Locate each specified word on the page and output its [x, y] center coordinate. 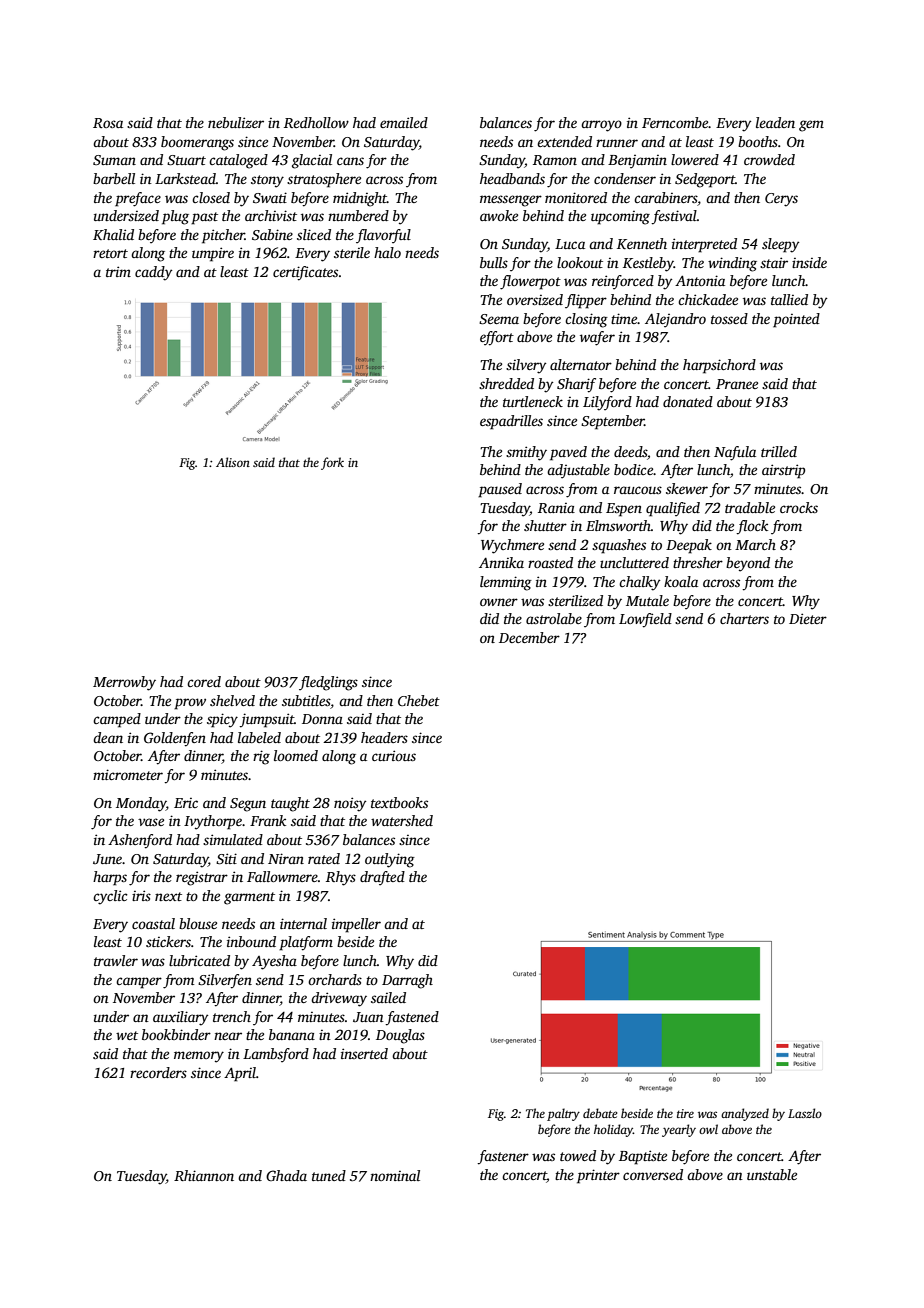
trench [232, 1016]
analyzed [745, 1114]
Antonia [700, 280]
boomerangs [197, 143]
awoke [499, 215]
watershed [402, 820]
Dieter [808, 618]
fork [332, 463]
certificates [305, 273]
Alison [233, 462]
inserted [364, 1053]
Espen [624, 510]
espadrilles [511, 422]
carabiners [666, 197]
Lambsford [276, 1055]
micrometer [128, 774]
